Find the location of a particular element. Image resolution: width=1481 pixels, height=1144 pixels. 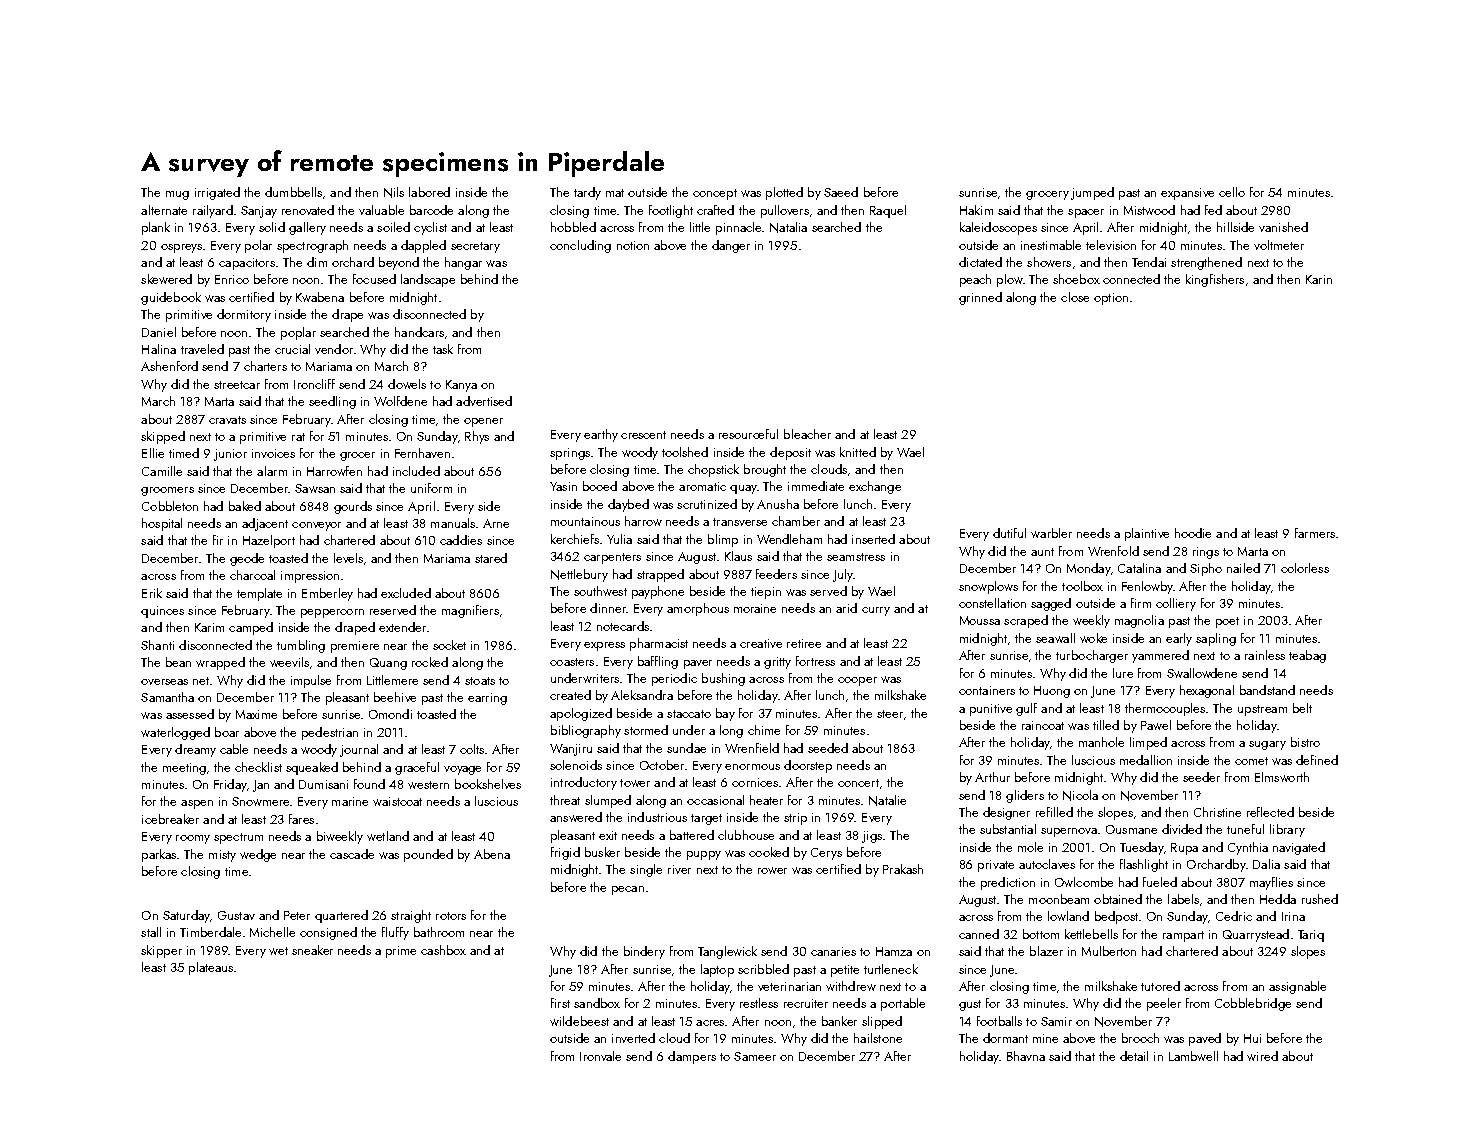

geode is located at coordinates (247, 559).
